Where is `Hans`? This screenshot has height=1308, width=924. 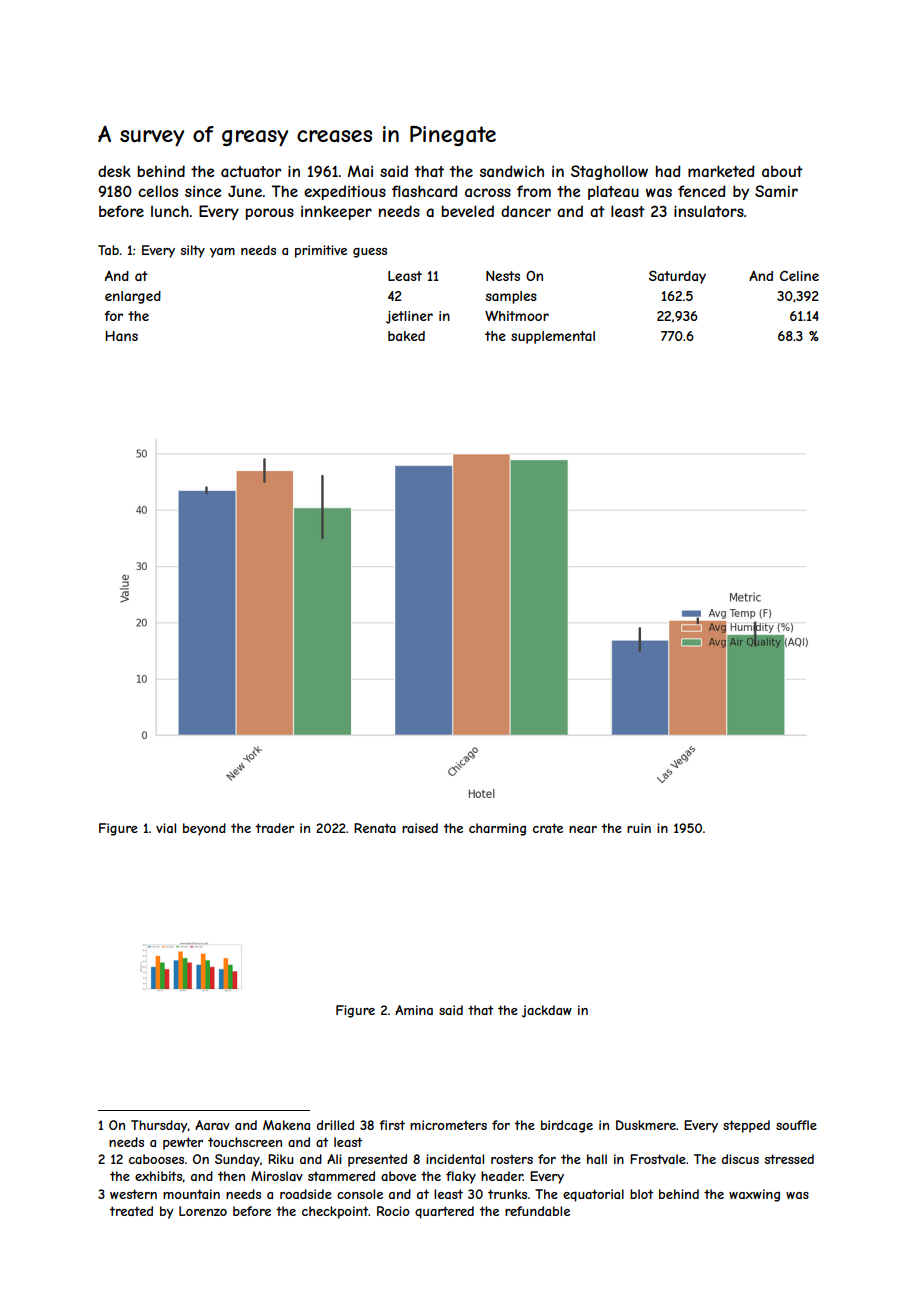 Hans is located at coordinates (121, 336).
